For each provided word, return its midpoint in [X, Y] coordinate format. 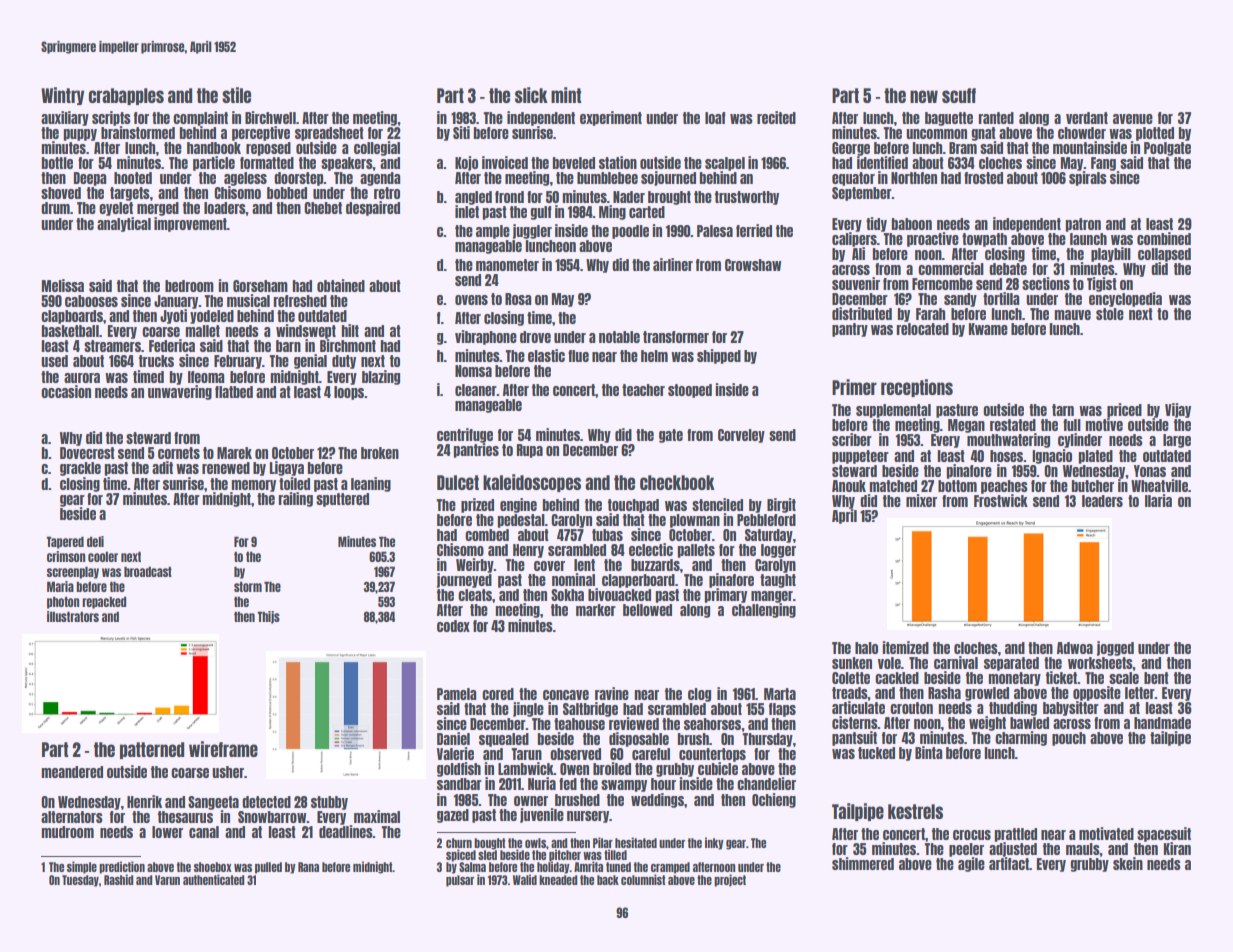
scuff [959, 95]
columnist [643, 879]
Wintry [62, 96]
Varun [167, 880]
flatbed [234, 392]
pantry [850, 330]
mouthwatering [1008, 440]
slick [531, 95]
